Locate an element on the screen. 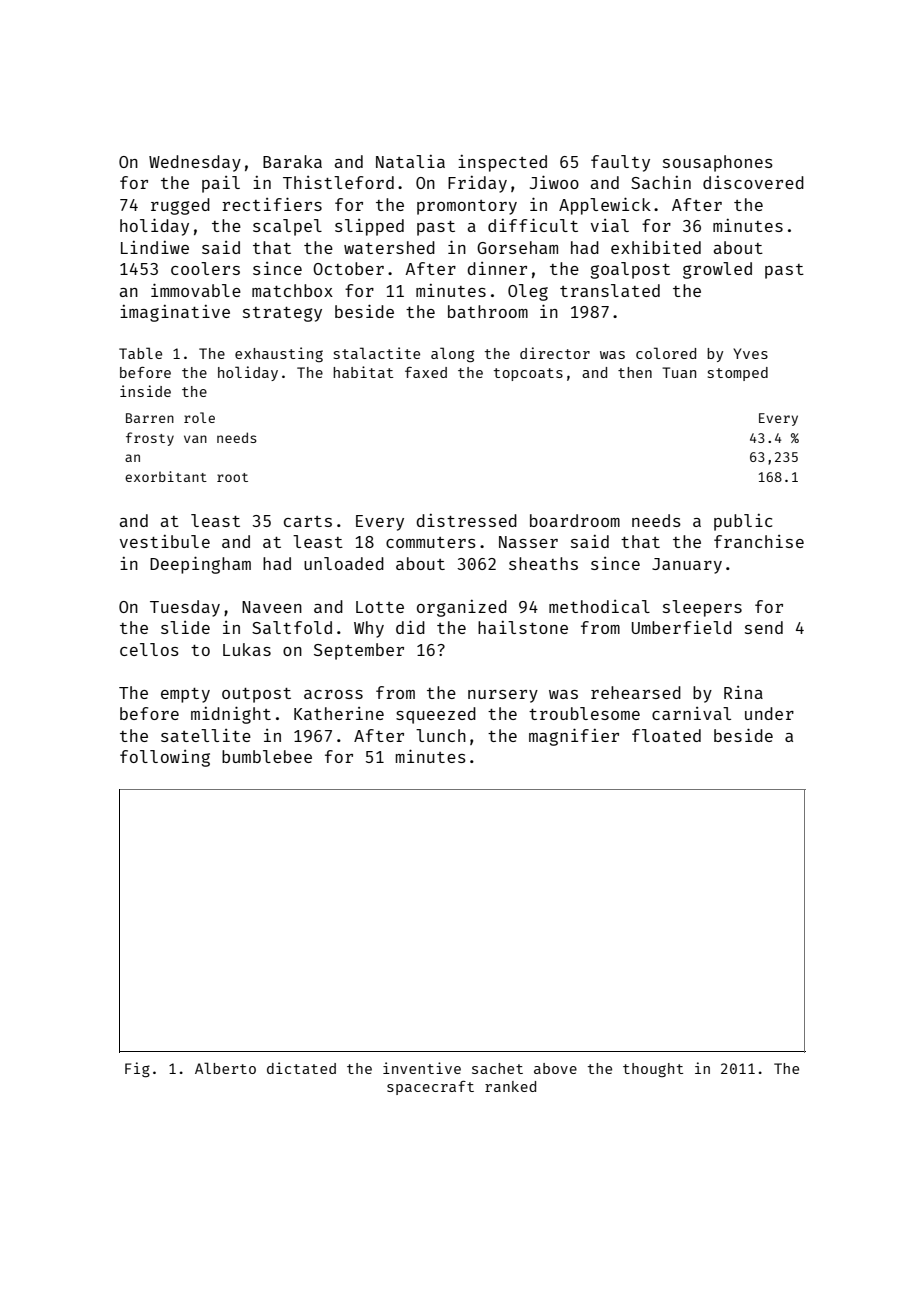 This screenshot has width=924, height=1311. vestibule is located at coordinates (165, 541).
